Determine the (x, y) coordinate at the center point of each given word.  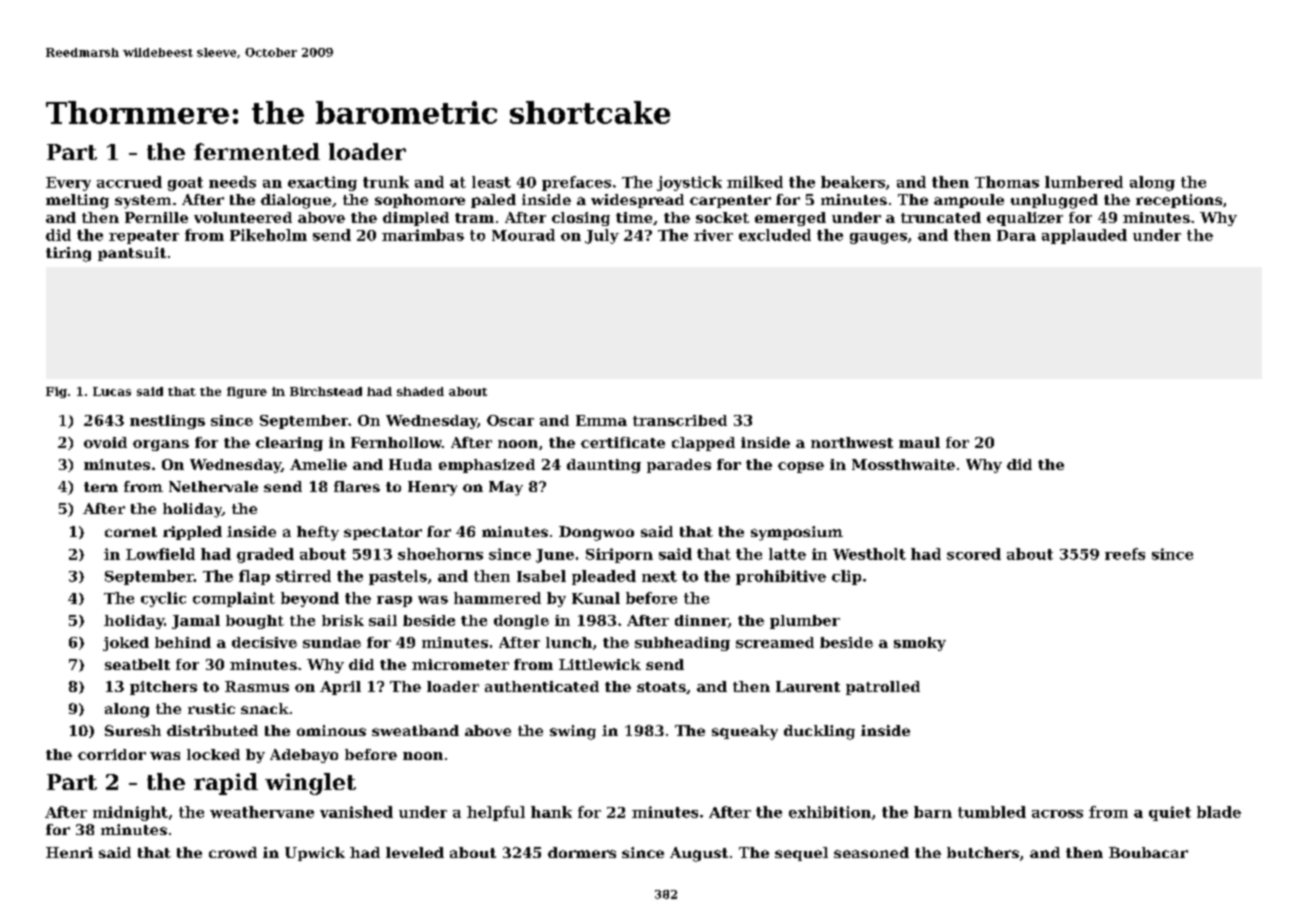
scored (974, 554)
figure (247, 392)
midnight (130, 813)
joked (126, 644)
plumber (805, 622)
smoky (920, 644)
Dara (1016, 235)
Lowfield (160, 554)
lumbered (1084, 182)
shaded (420, 391)
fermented (257, 151)
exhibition (830, 812)
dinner (701, 620)
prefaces (576, 183)
